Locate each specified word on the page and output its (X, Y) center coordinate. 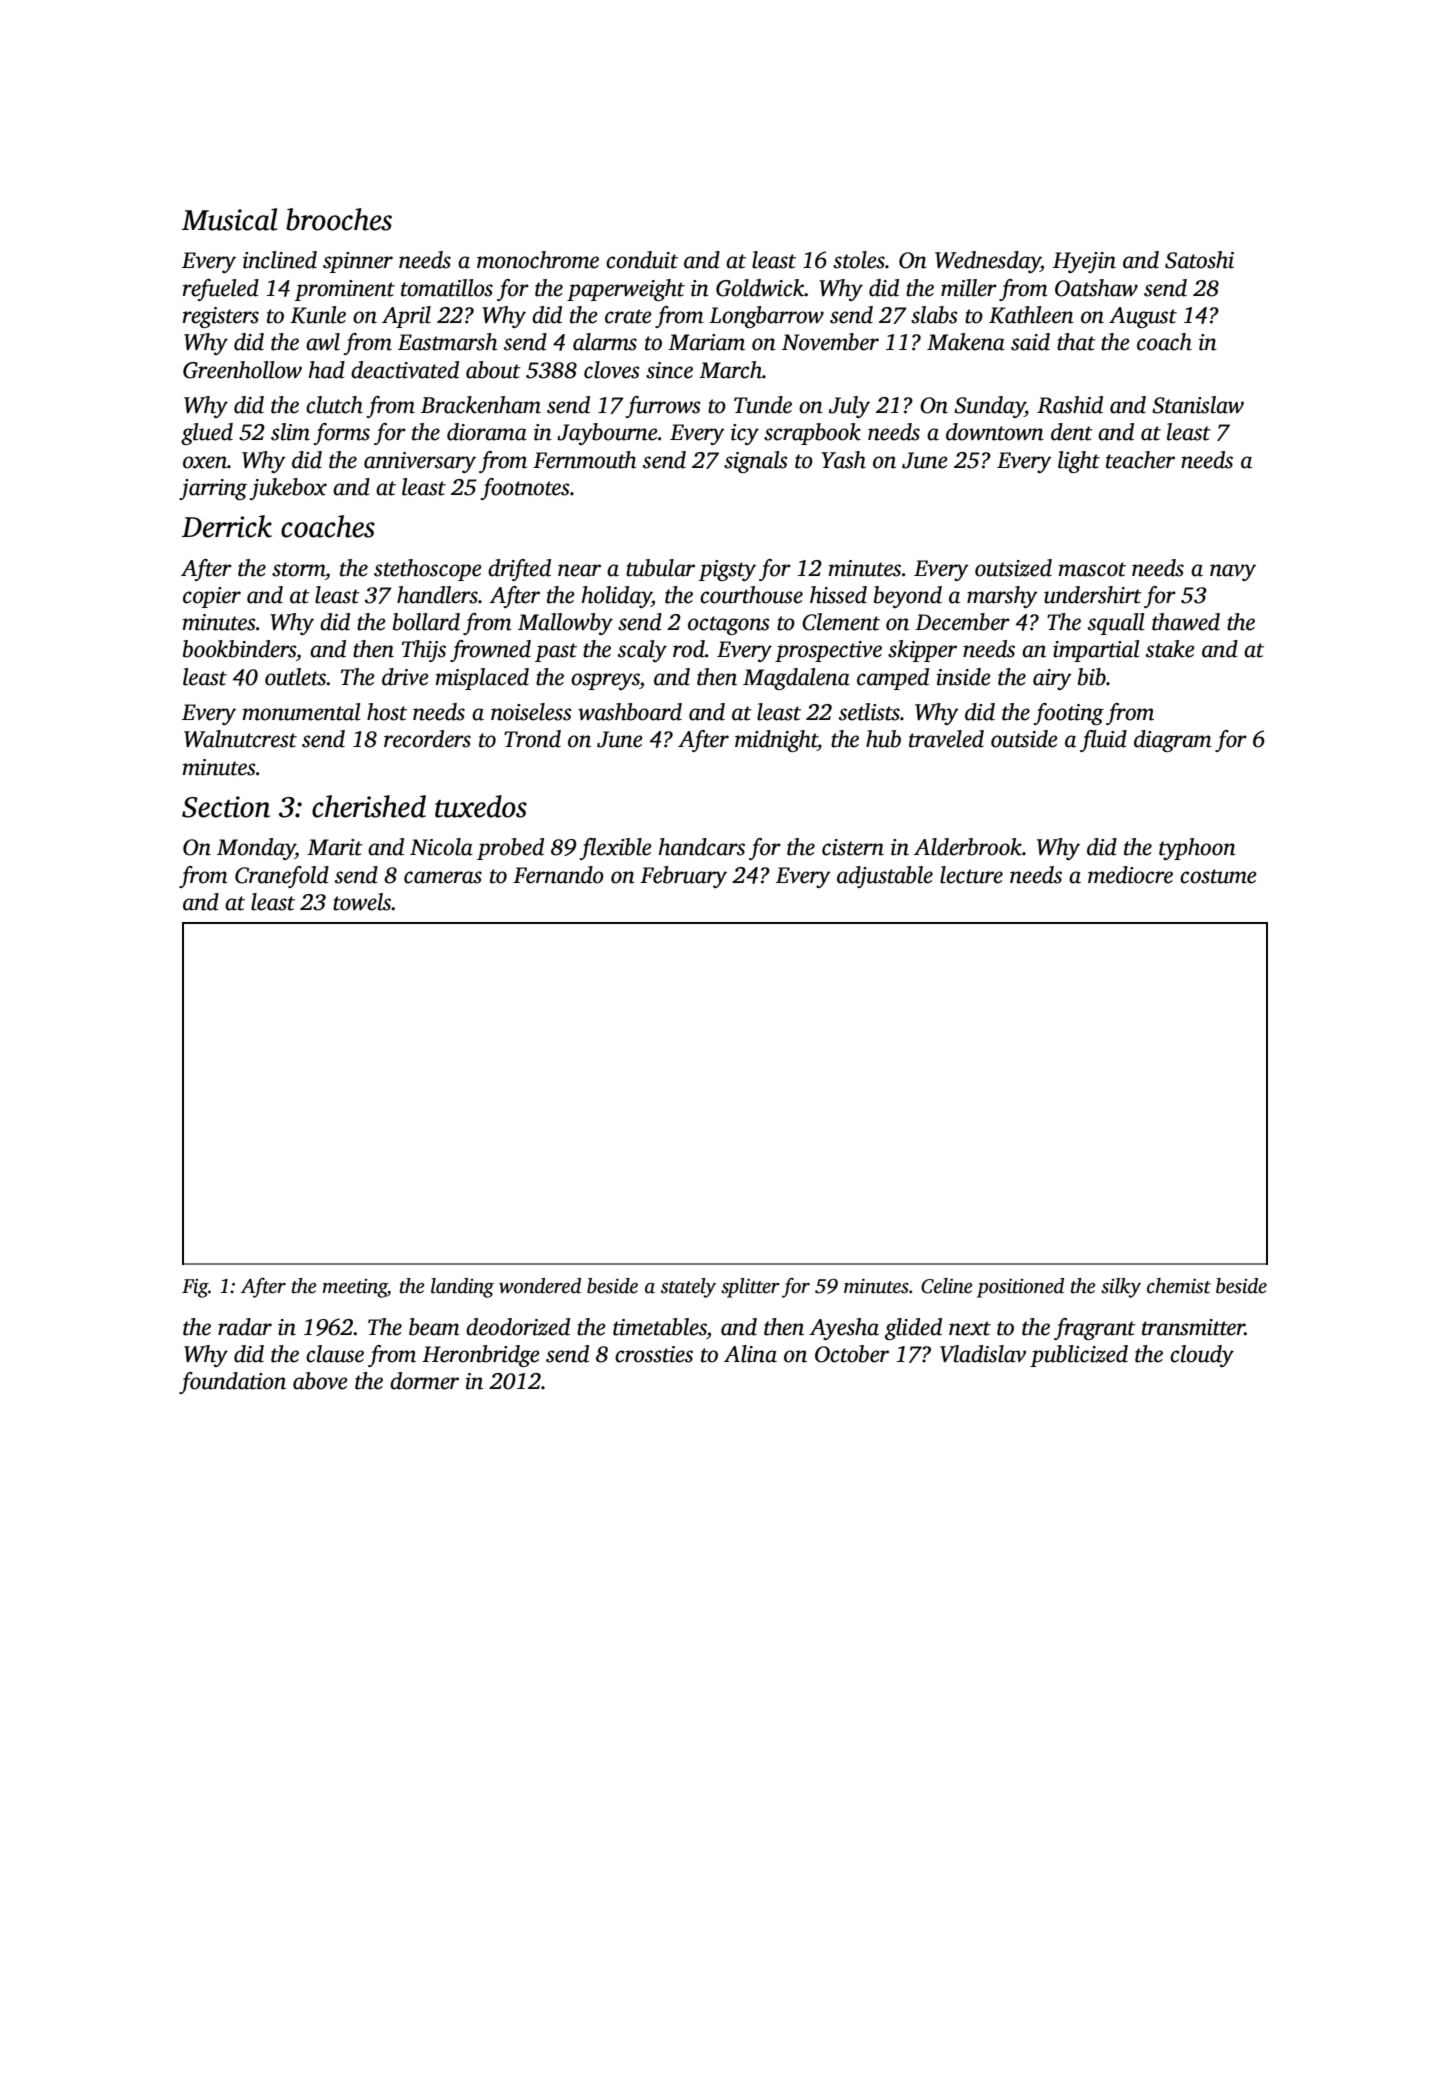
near (579, 570)
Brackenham (481, 405)
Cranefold (282, 877)
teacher (1140, 460)
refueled (221, 290)
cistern (853, 847)
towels (362, 902)
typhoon (1197, 849)
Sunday (989, 407)
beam (434, 1327)
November (830, 342)
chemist (1179, 1286)
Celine (946, 1286)
